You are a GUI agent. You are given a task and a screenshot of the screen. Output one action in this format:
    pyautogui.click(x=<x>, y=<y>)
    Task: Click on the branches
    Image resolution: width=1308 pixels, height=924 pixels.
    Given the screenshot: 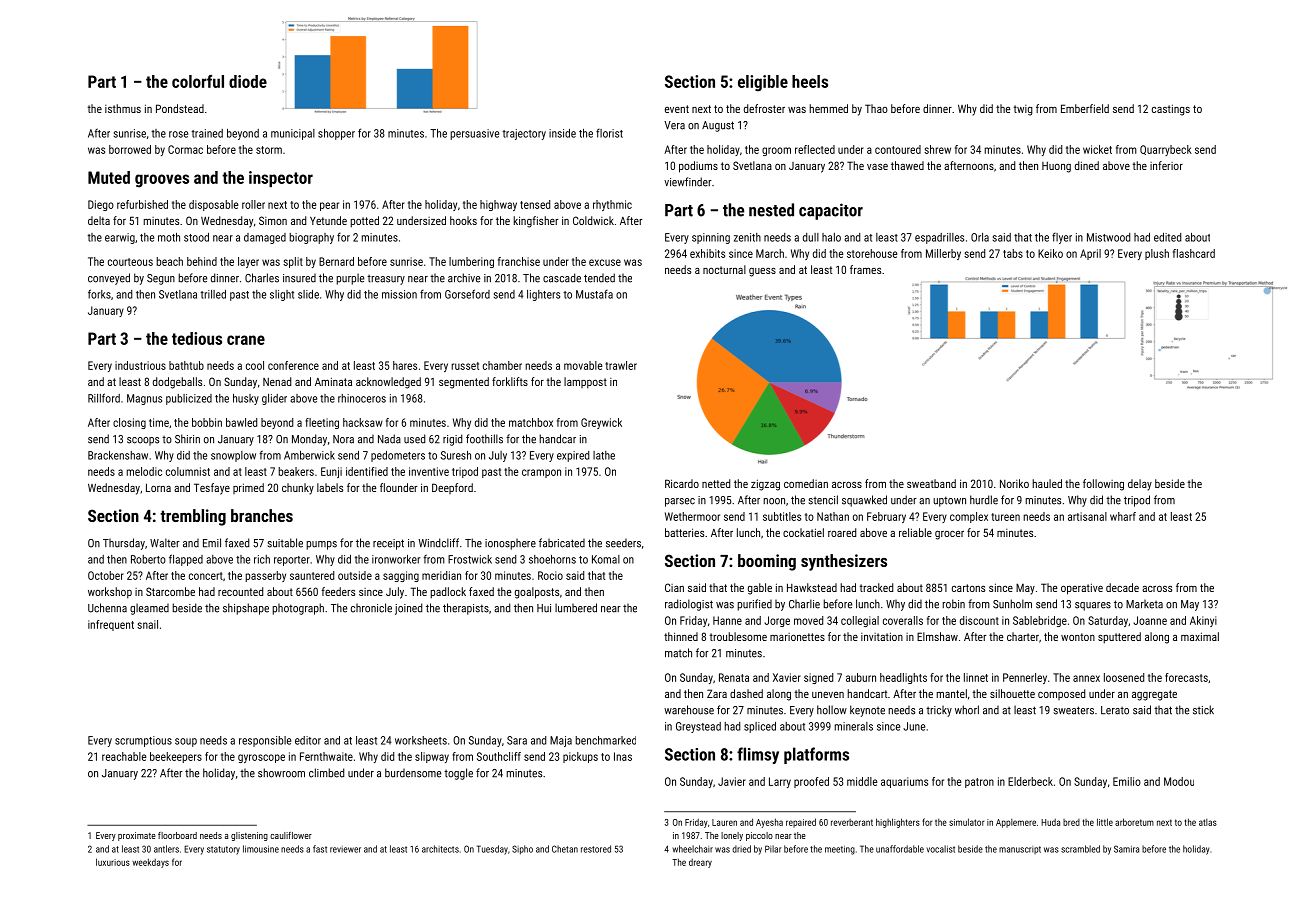 What is the action you would take?
    pyautogui.click(x=262, y=515)
